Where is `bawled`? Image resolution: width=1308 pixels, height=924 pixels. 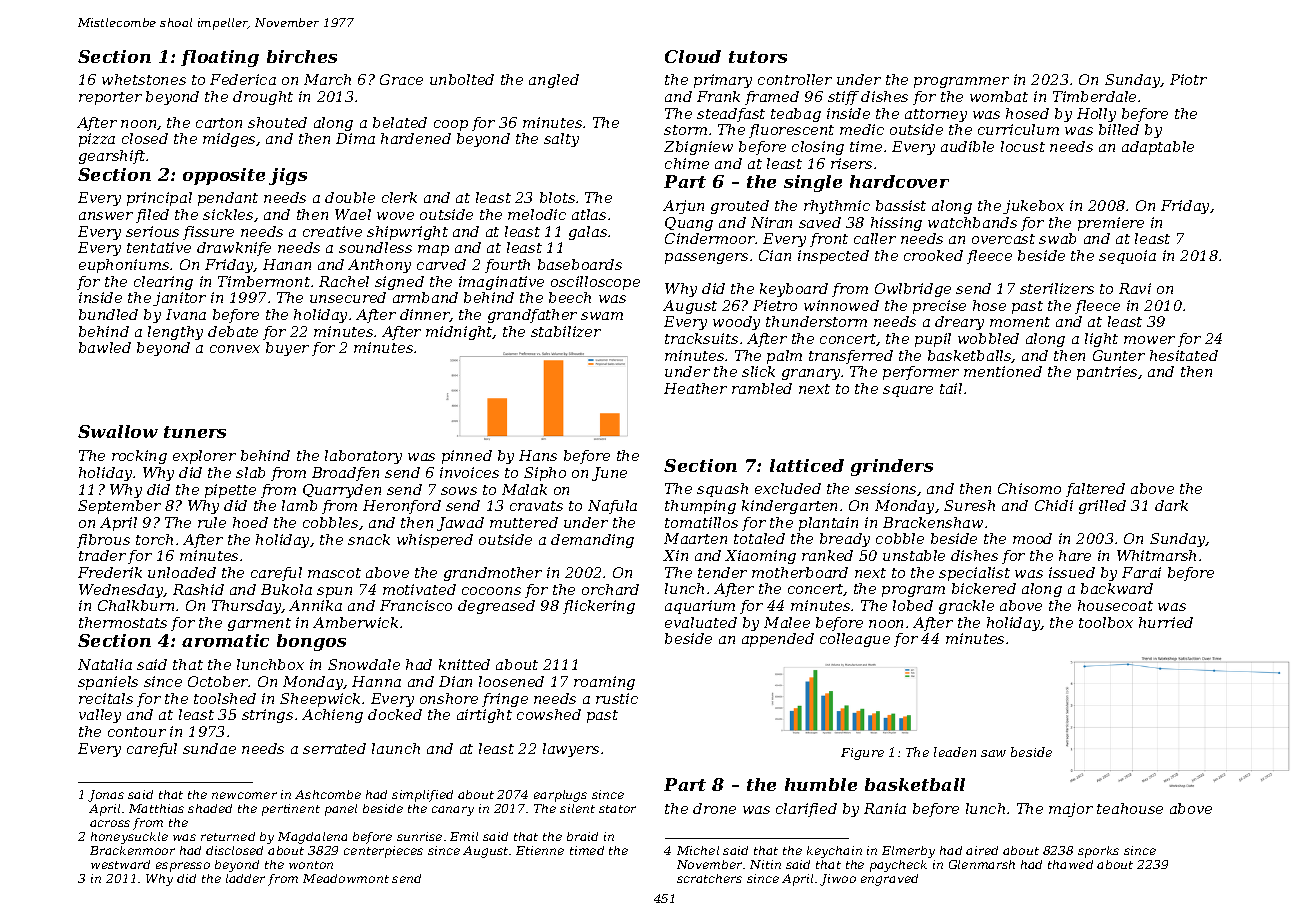 bawled is located at coordinates (105, 347).
